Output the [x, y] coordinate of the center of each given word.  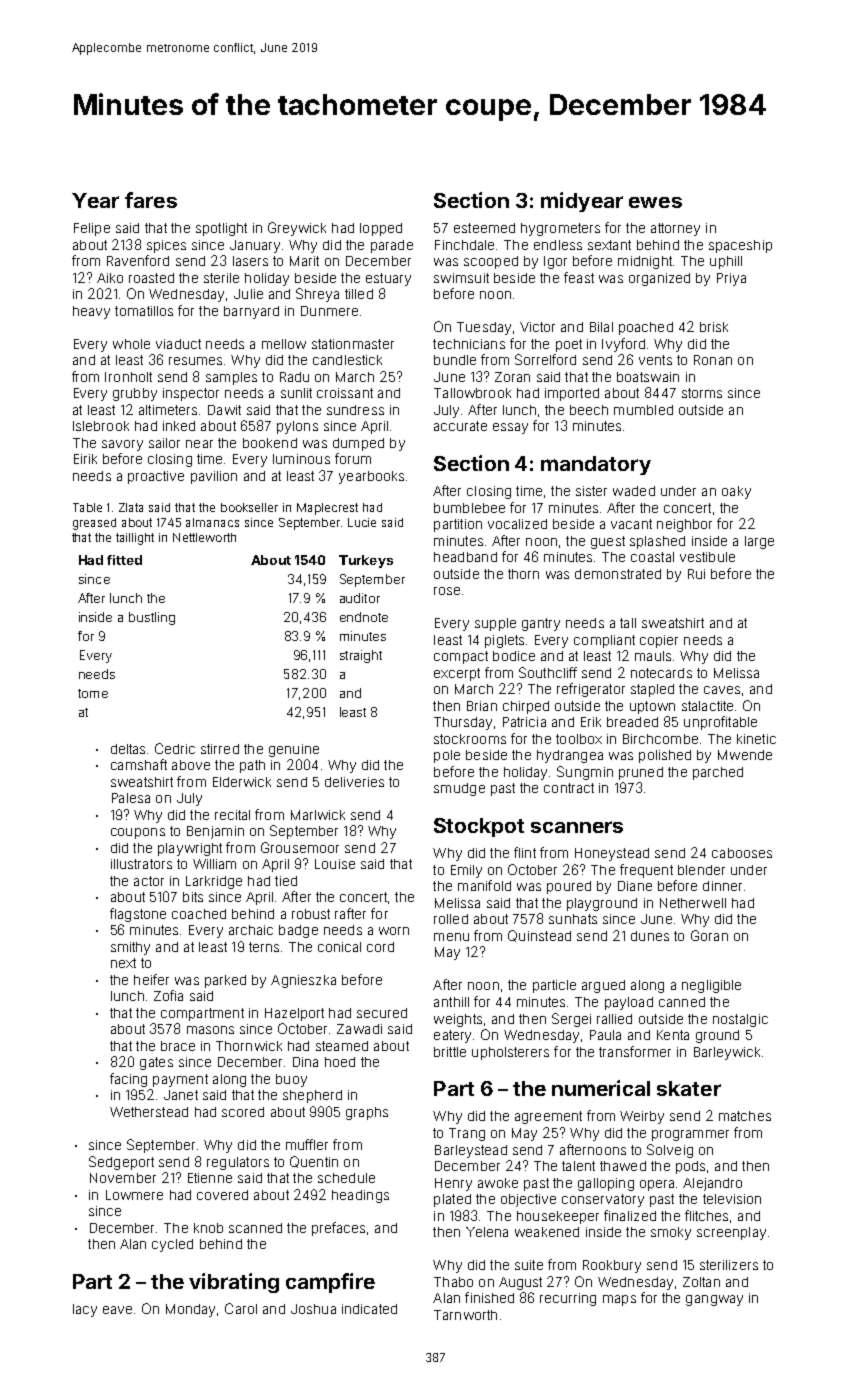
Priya [731, 279]
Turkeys [366, 561]
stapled [652, 690]
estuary [388, 279]
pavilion [214, 477]
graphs [367, 1113]
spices [166, 246]
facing [128, 1080]
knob [208, 1228]
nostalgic [740, 1020]
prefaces [338, 1229]
